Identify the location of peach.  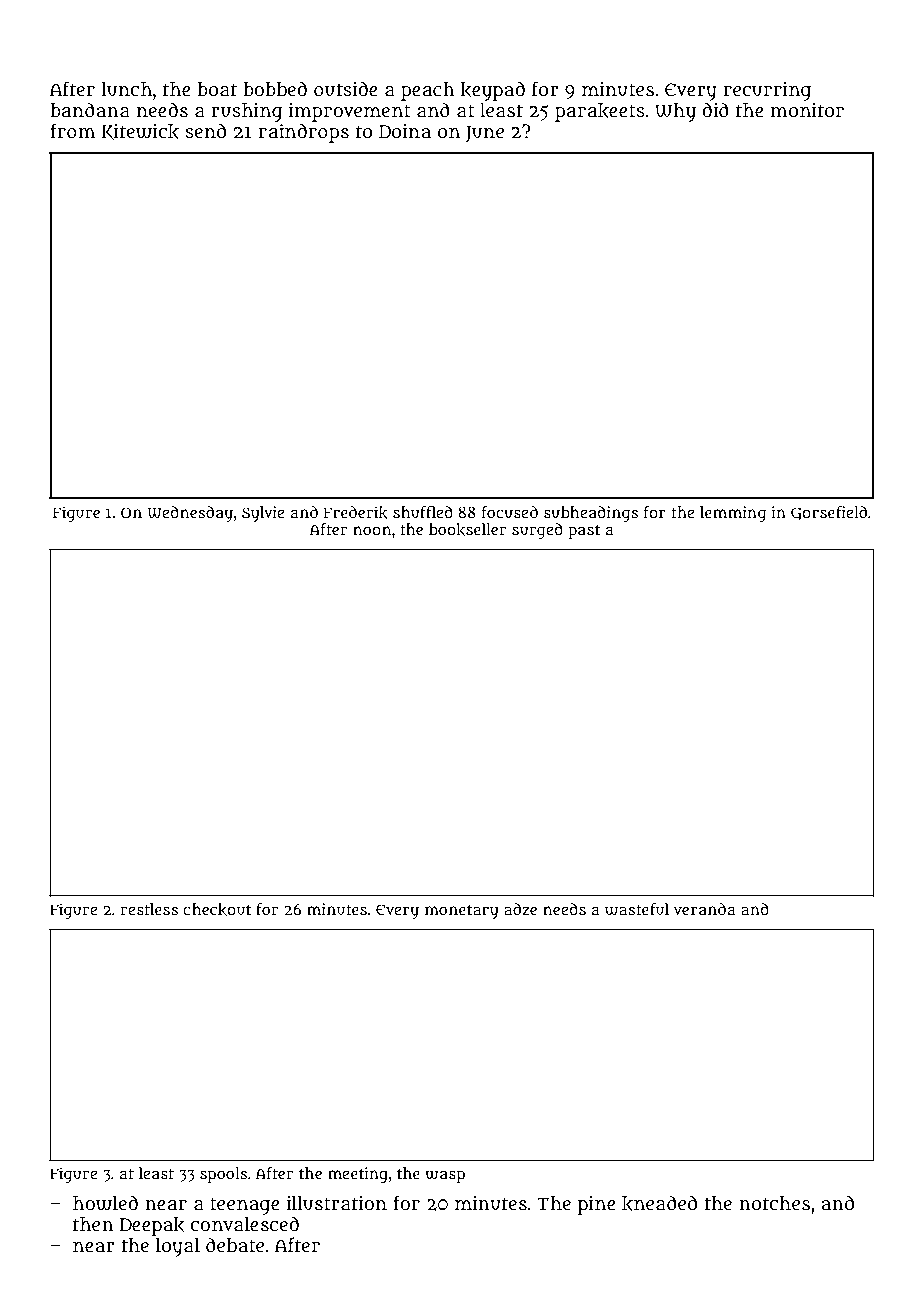
(428, 91).
